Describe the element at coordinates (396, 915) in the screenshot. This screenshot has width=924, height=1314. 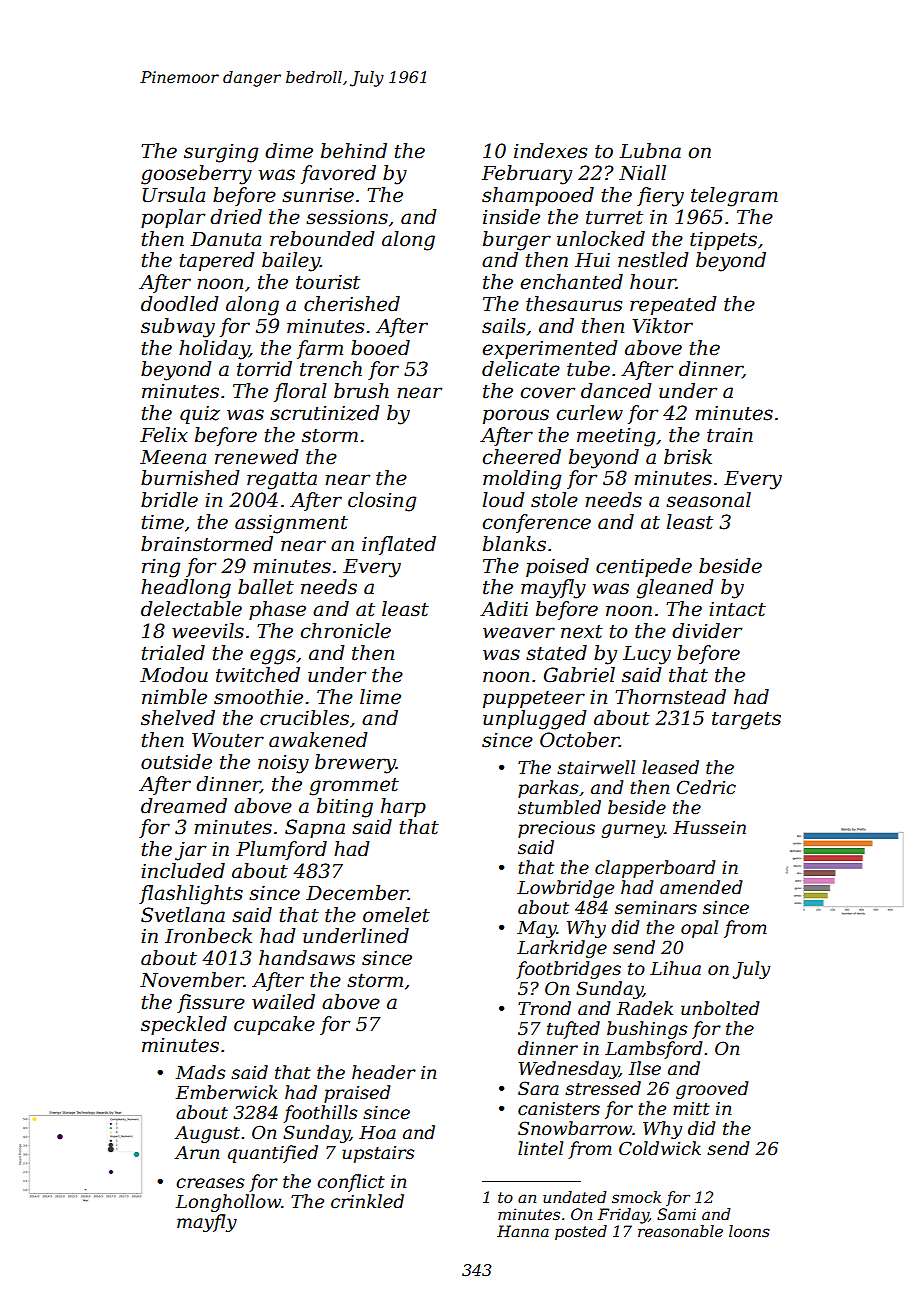
I see `omelet` at that location.
